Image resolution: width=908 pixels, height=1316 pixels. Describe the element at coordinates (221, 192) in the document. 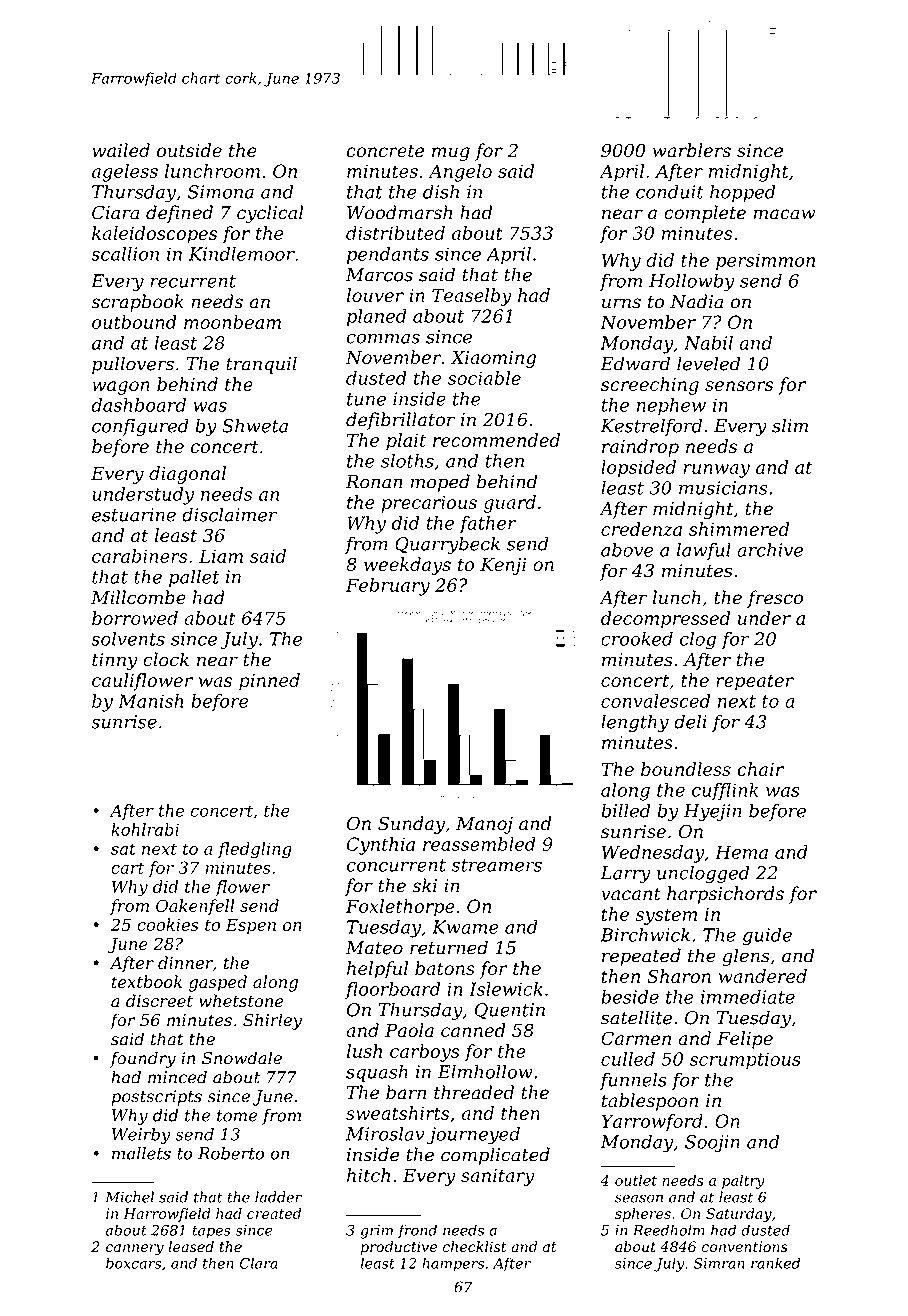

I see `Simona` at that location.
